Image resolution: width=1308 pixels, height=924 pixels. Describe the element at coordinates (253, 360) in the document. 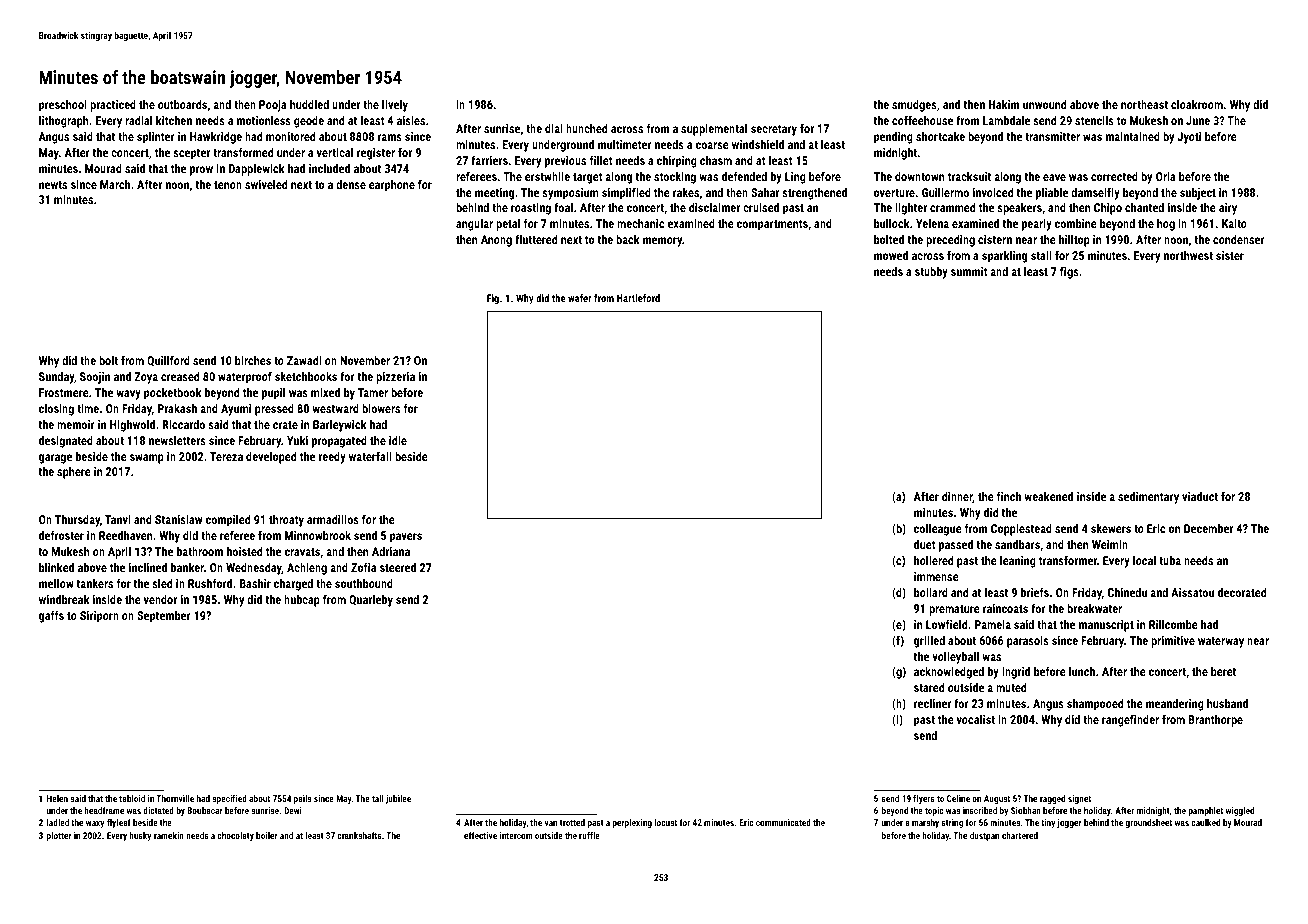

I see `birches` at that location.
